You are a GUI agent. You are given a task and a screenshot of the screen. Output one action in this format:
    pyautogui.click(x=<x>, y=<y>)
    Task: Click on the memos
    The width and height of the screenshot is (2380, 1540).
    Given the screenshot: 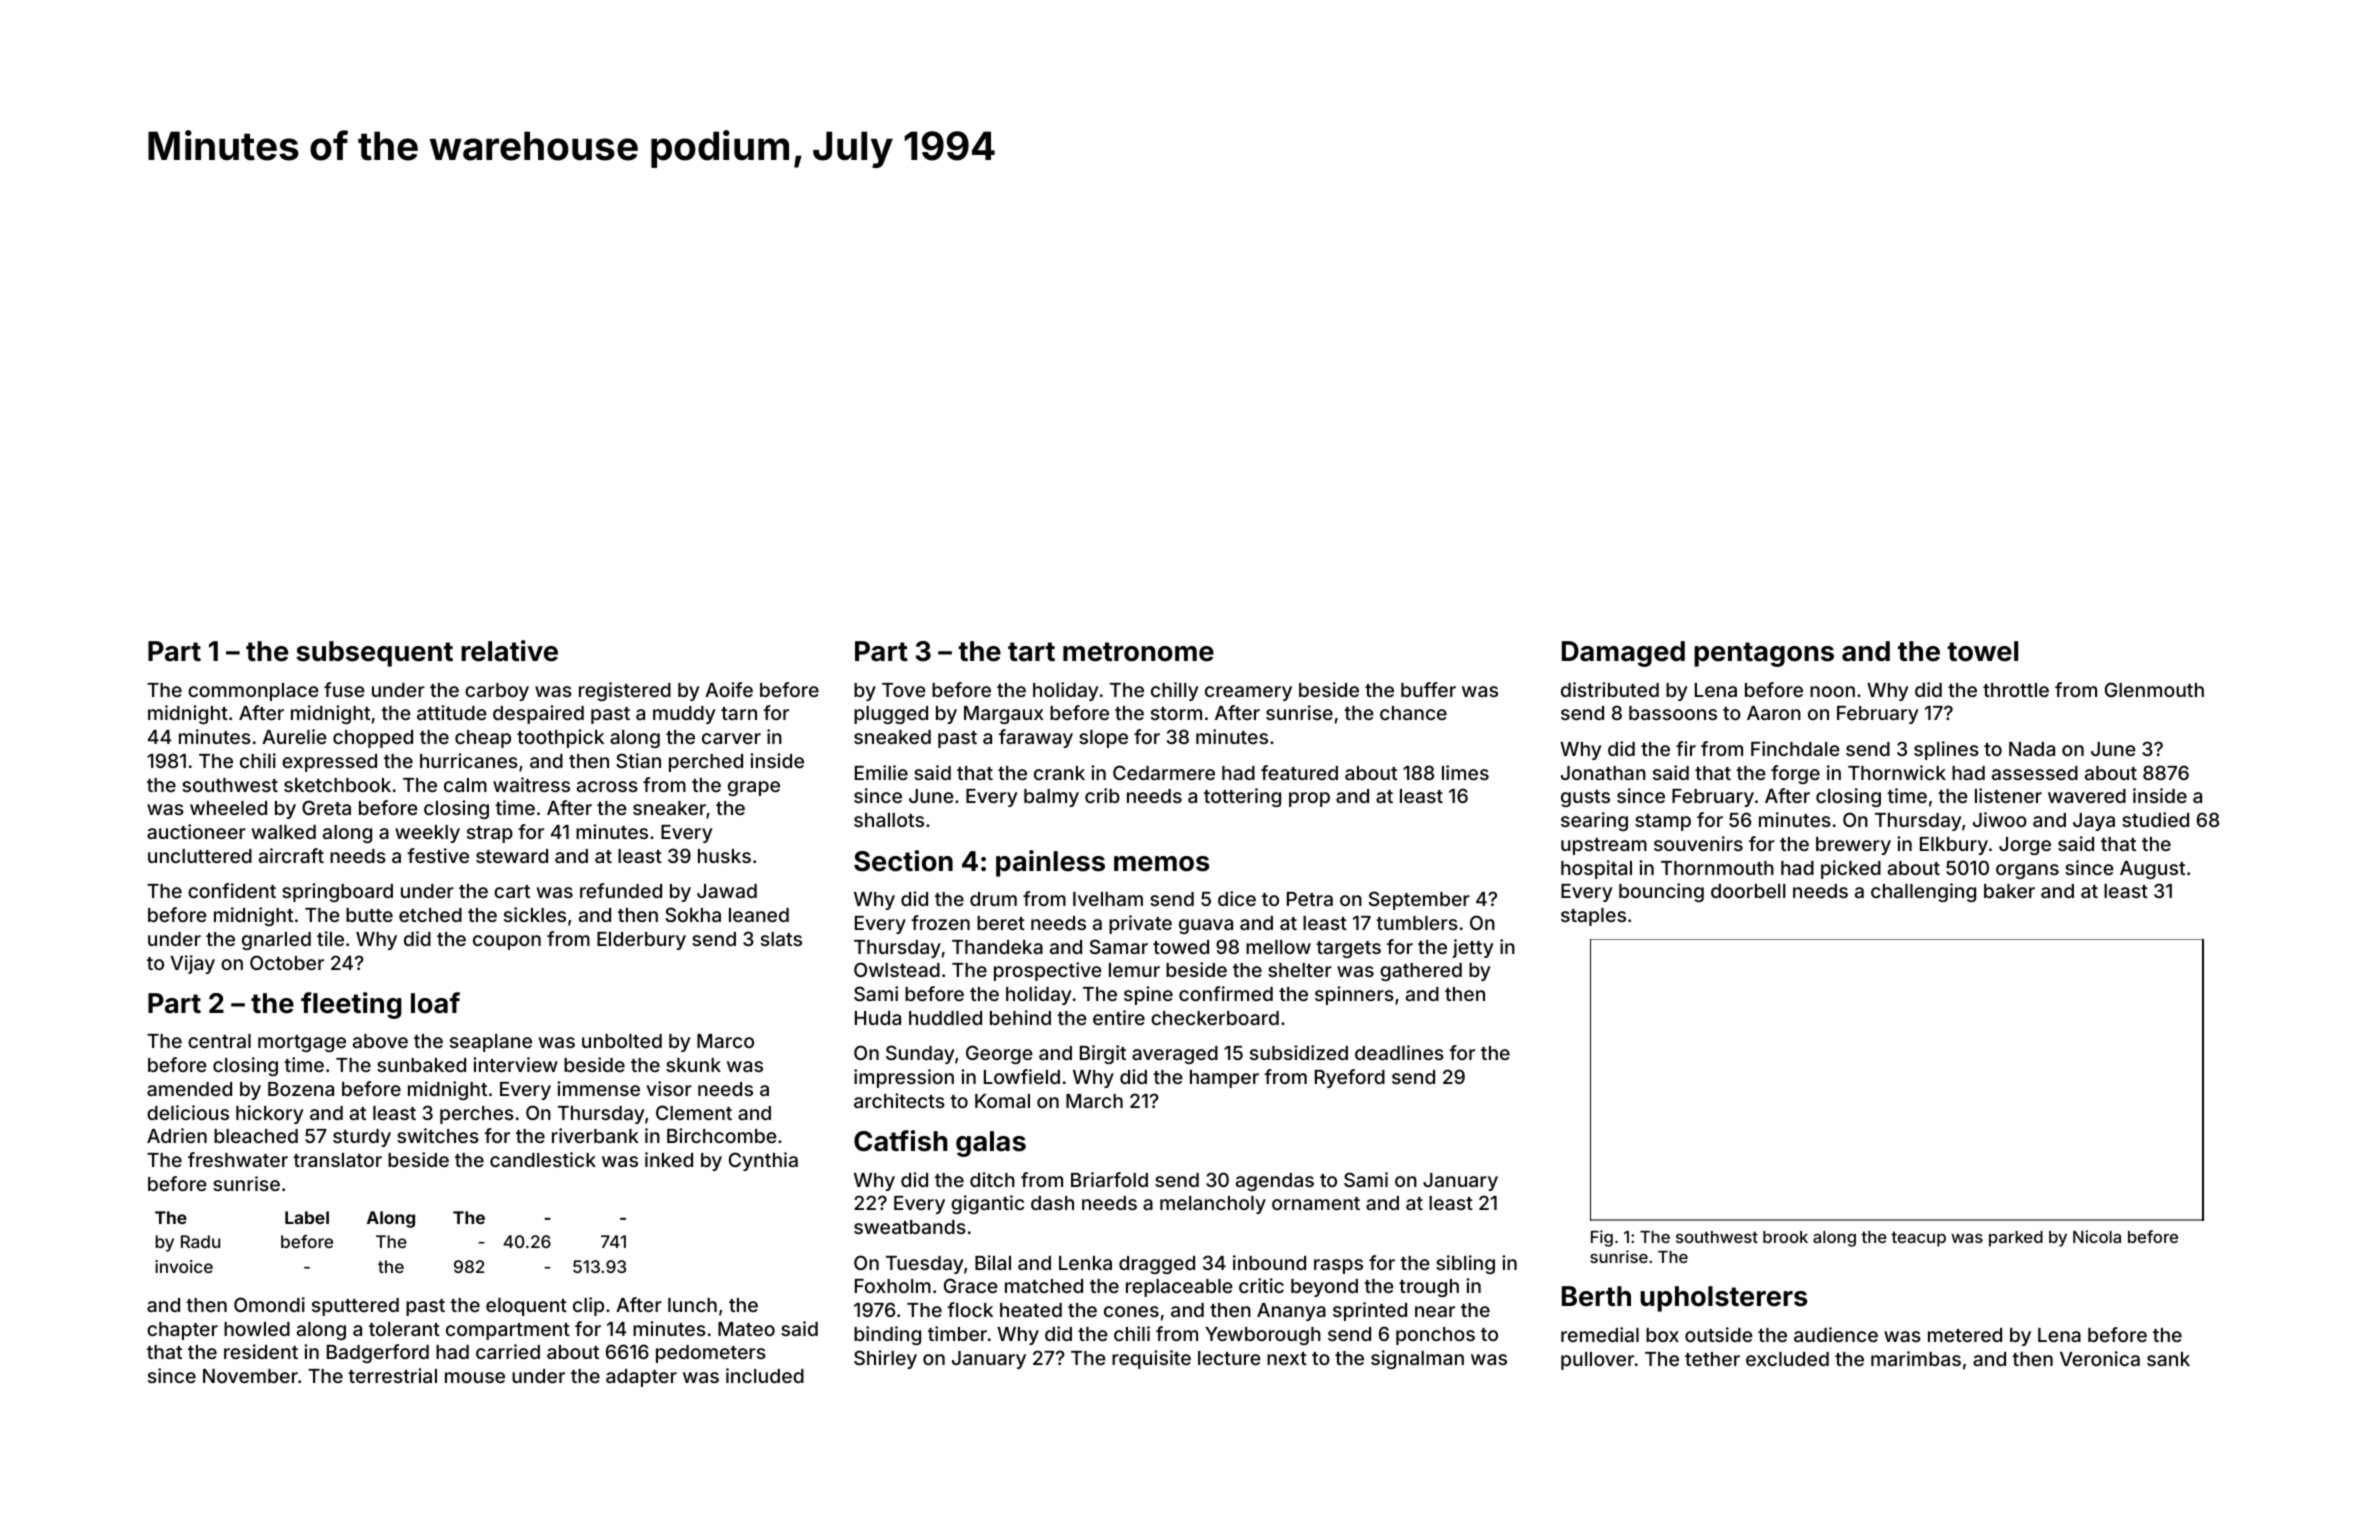 What is the action you would take?
    pyautogui.click(x=1161, y=864)
